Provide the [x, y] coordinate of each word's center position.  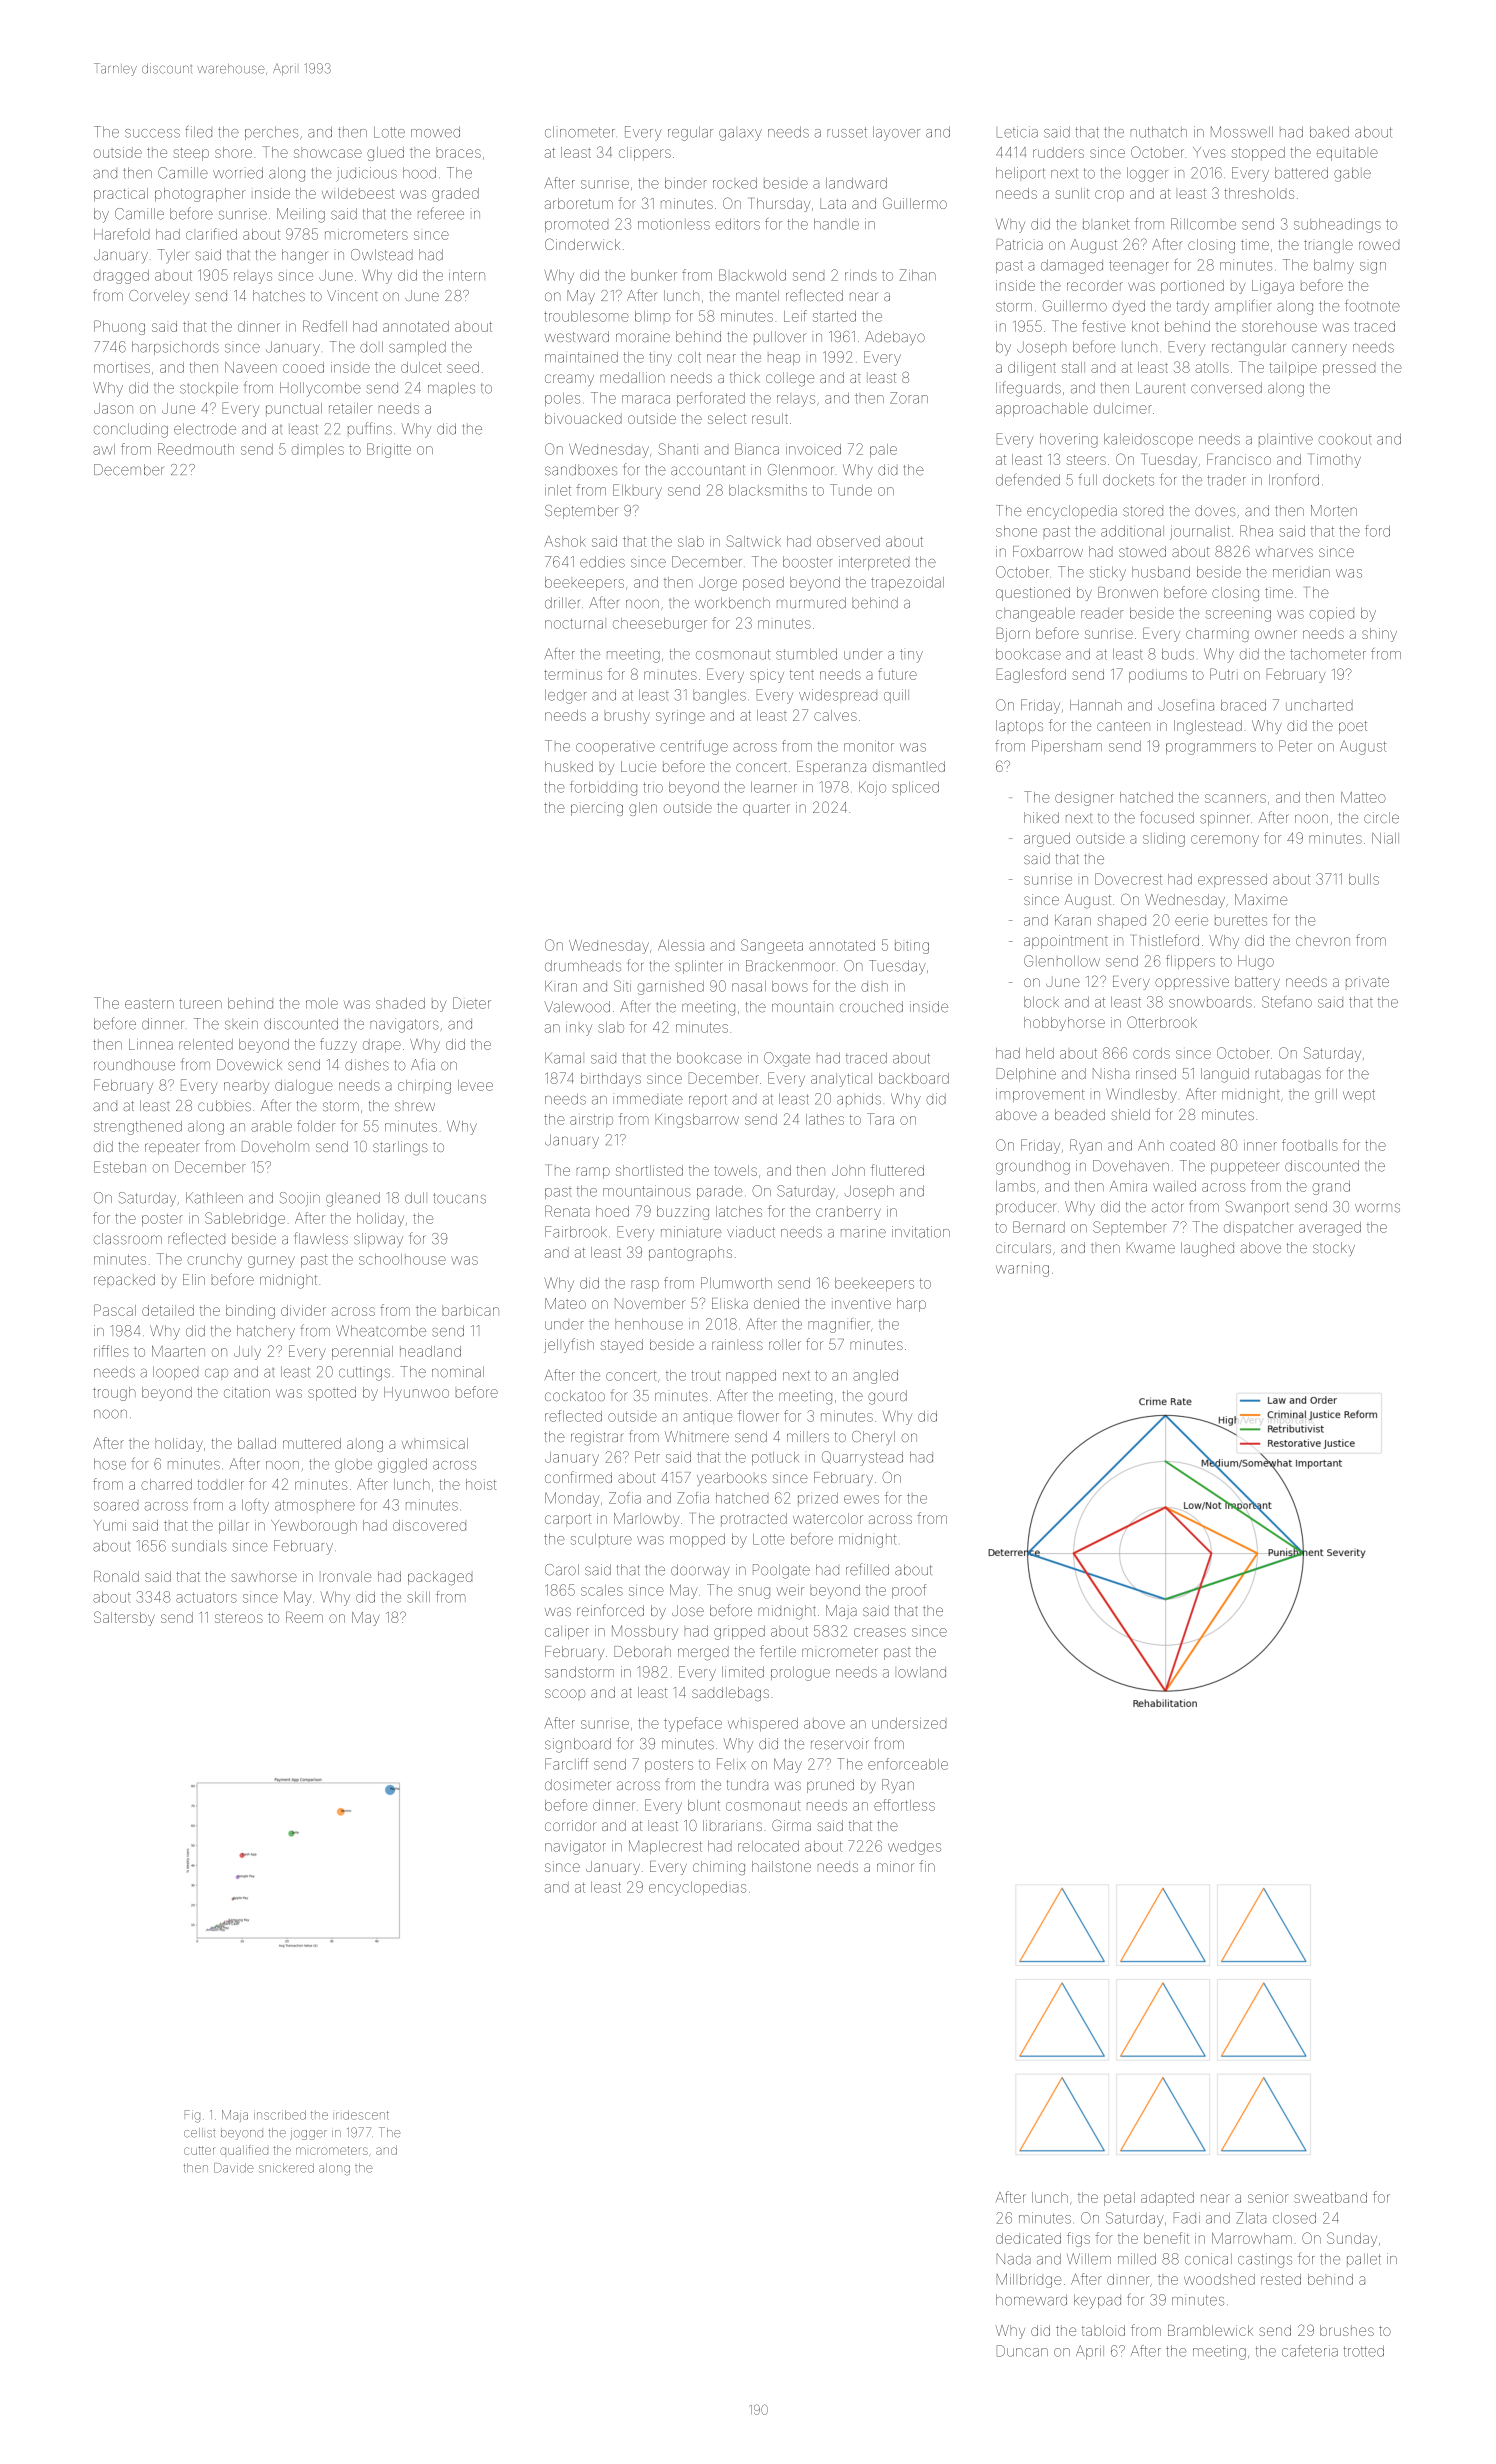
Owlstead [382, 255]
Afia [423, 1064]
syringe [680, 717]
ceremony [1225, 841]
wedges [914, 1848]
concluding [131, 430]
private [1367, 981]
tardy [1193, 308]
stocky [1334, 1249]
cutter [199, 2150]
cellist [199, 2133]
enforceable [908, 1764]
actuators [206, 1597]
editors [738, 224]
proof [909, 1591]
